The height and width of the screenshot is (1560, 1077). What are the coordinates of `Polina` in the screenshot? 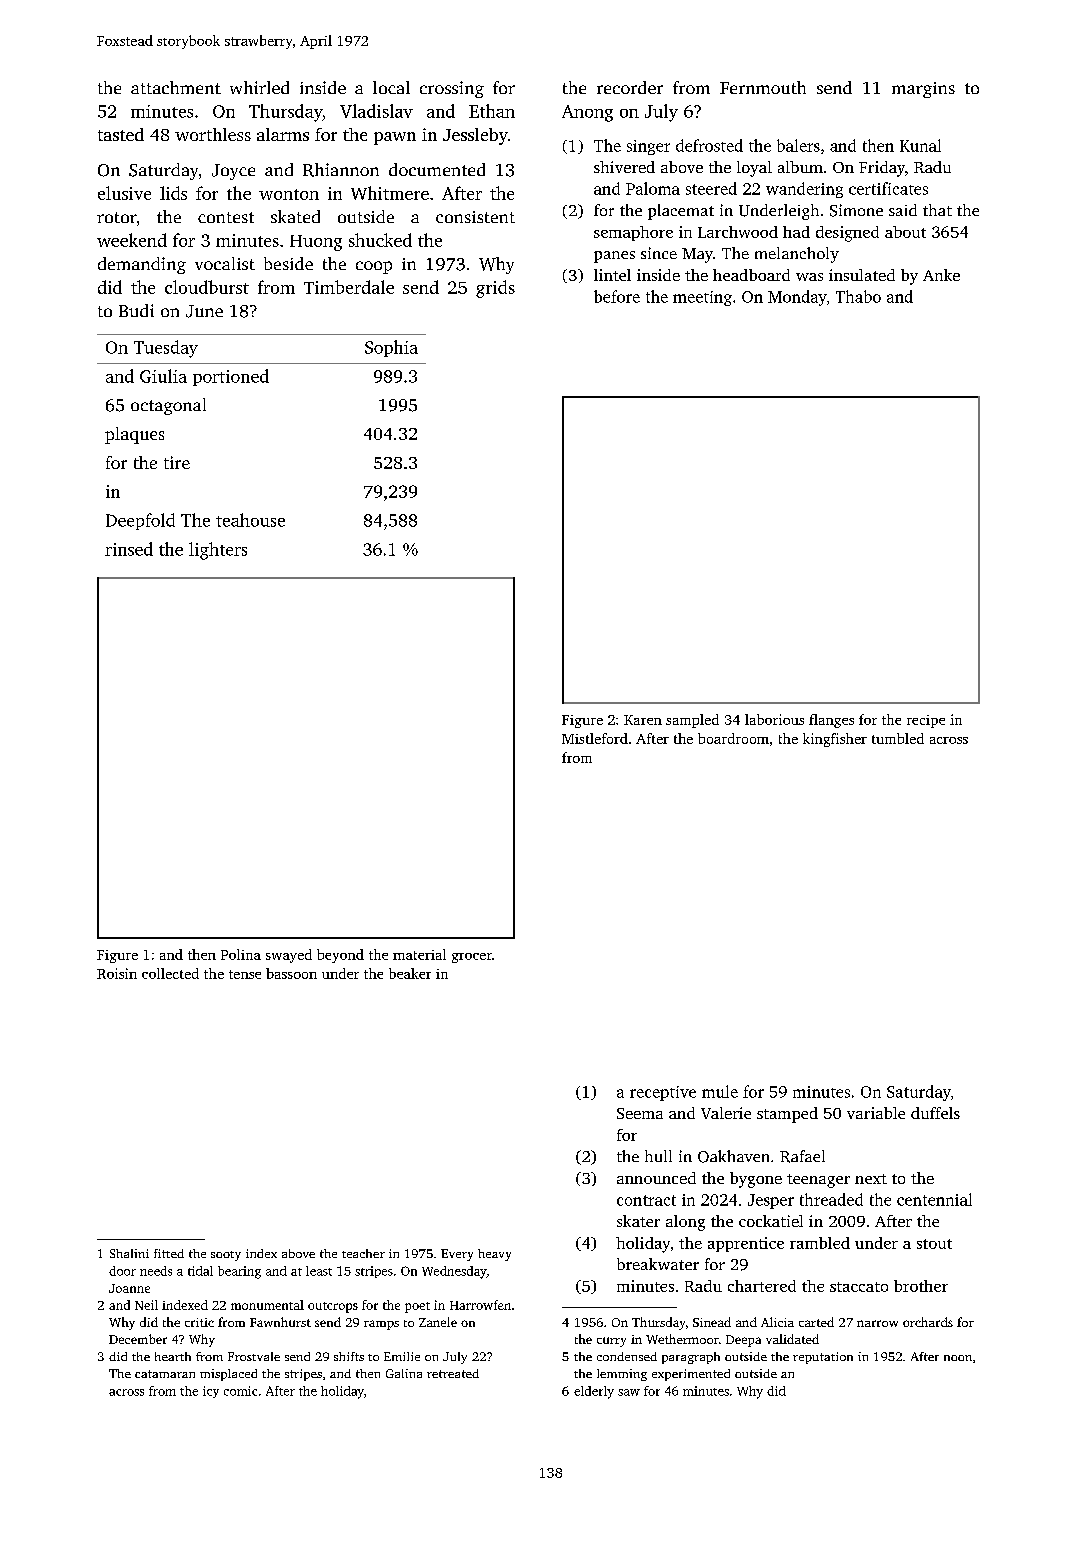 It's located at (241, 954).
